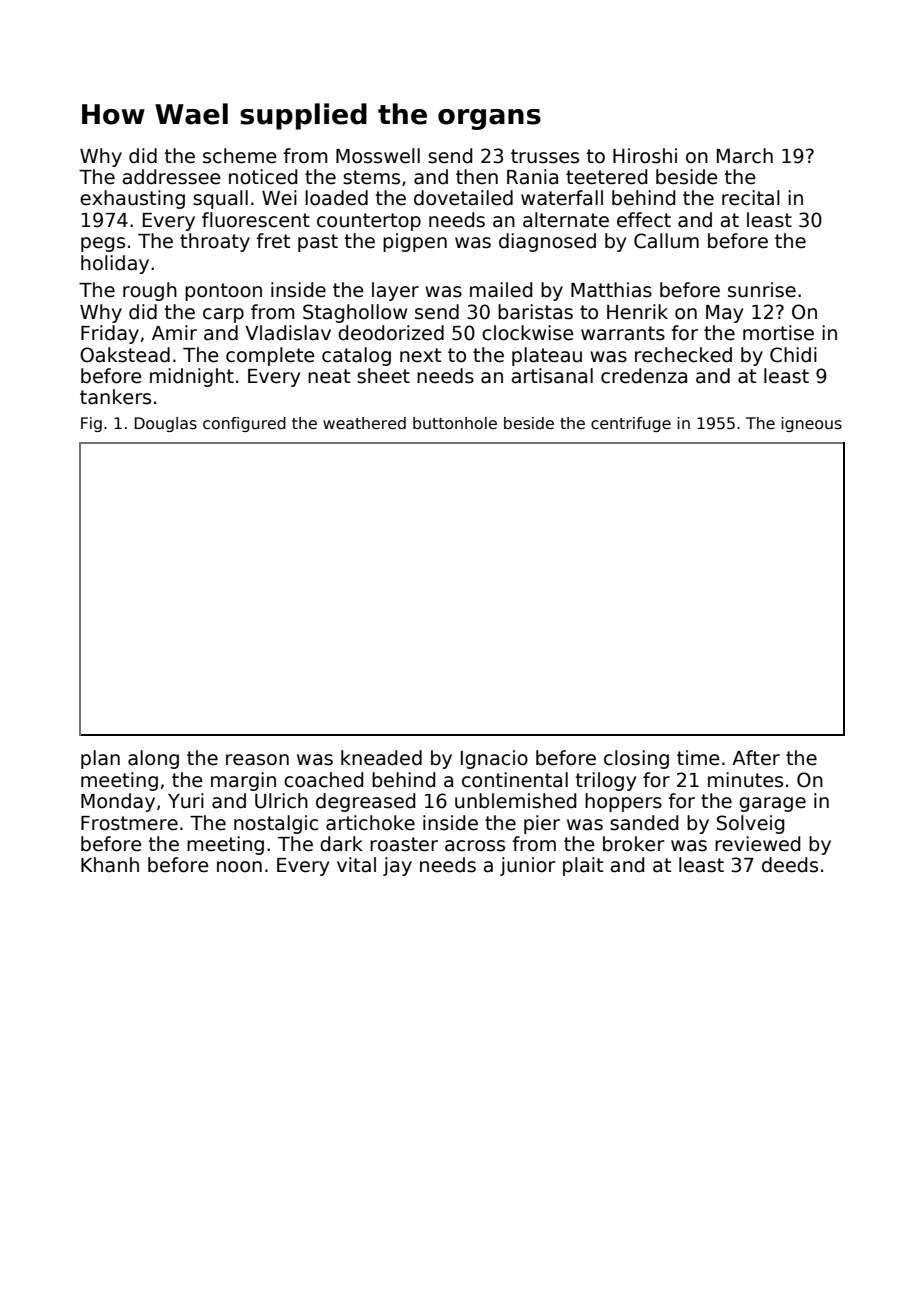 This screenshot has width=924, height=1311. I want to click on reason, so click(257, 760).
